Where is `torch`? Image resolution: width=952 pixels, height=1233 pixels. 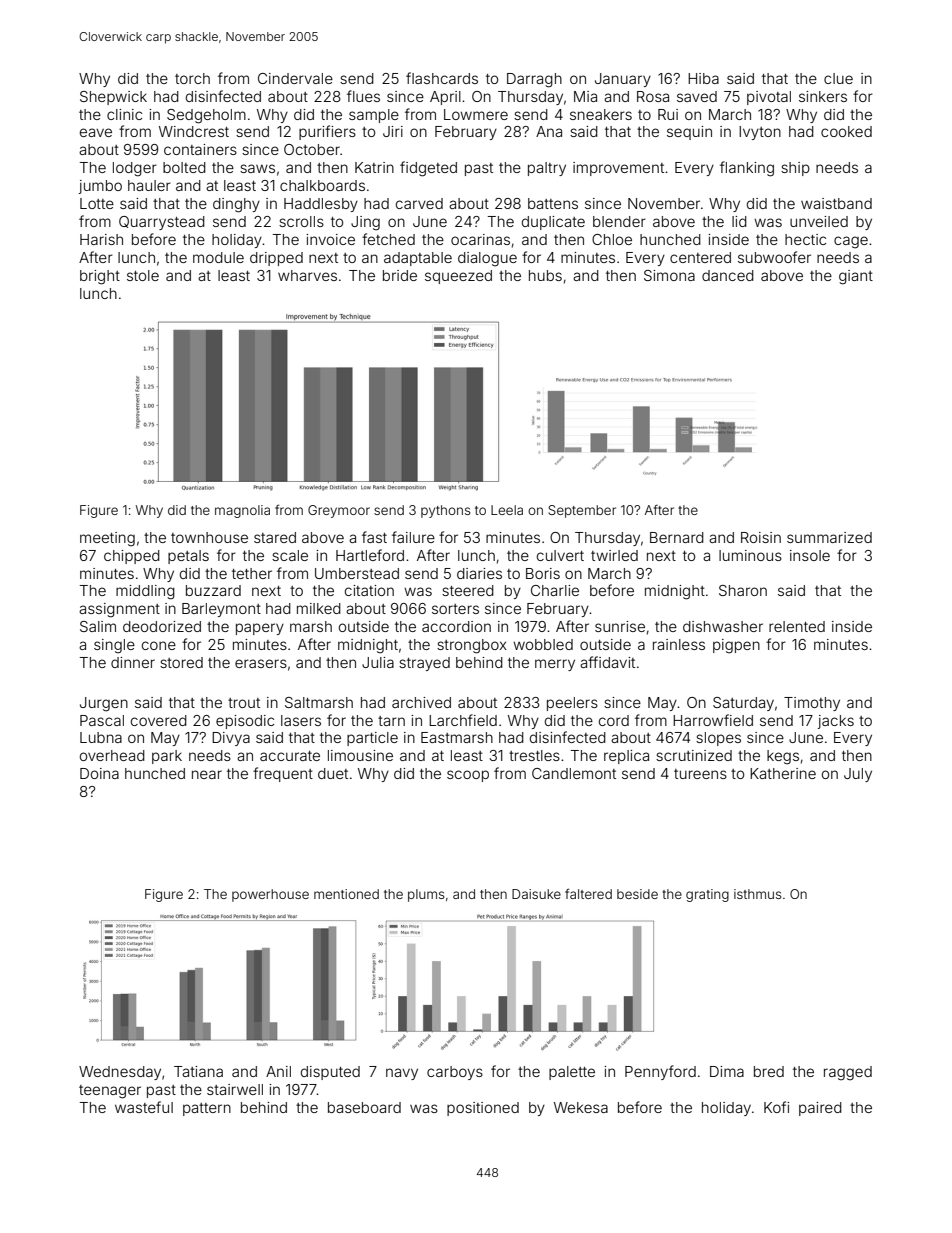
torch is located at coordinates (192, 78).
